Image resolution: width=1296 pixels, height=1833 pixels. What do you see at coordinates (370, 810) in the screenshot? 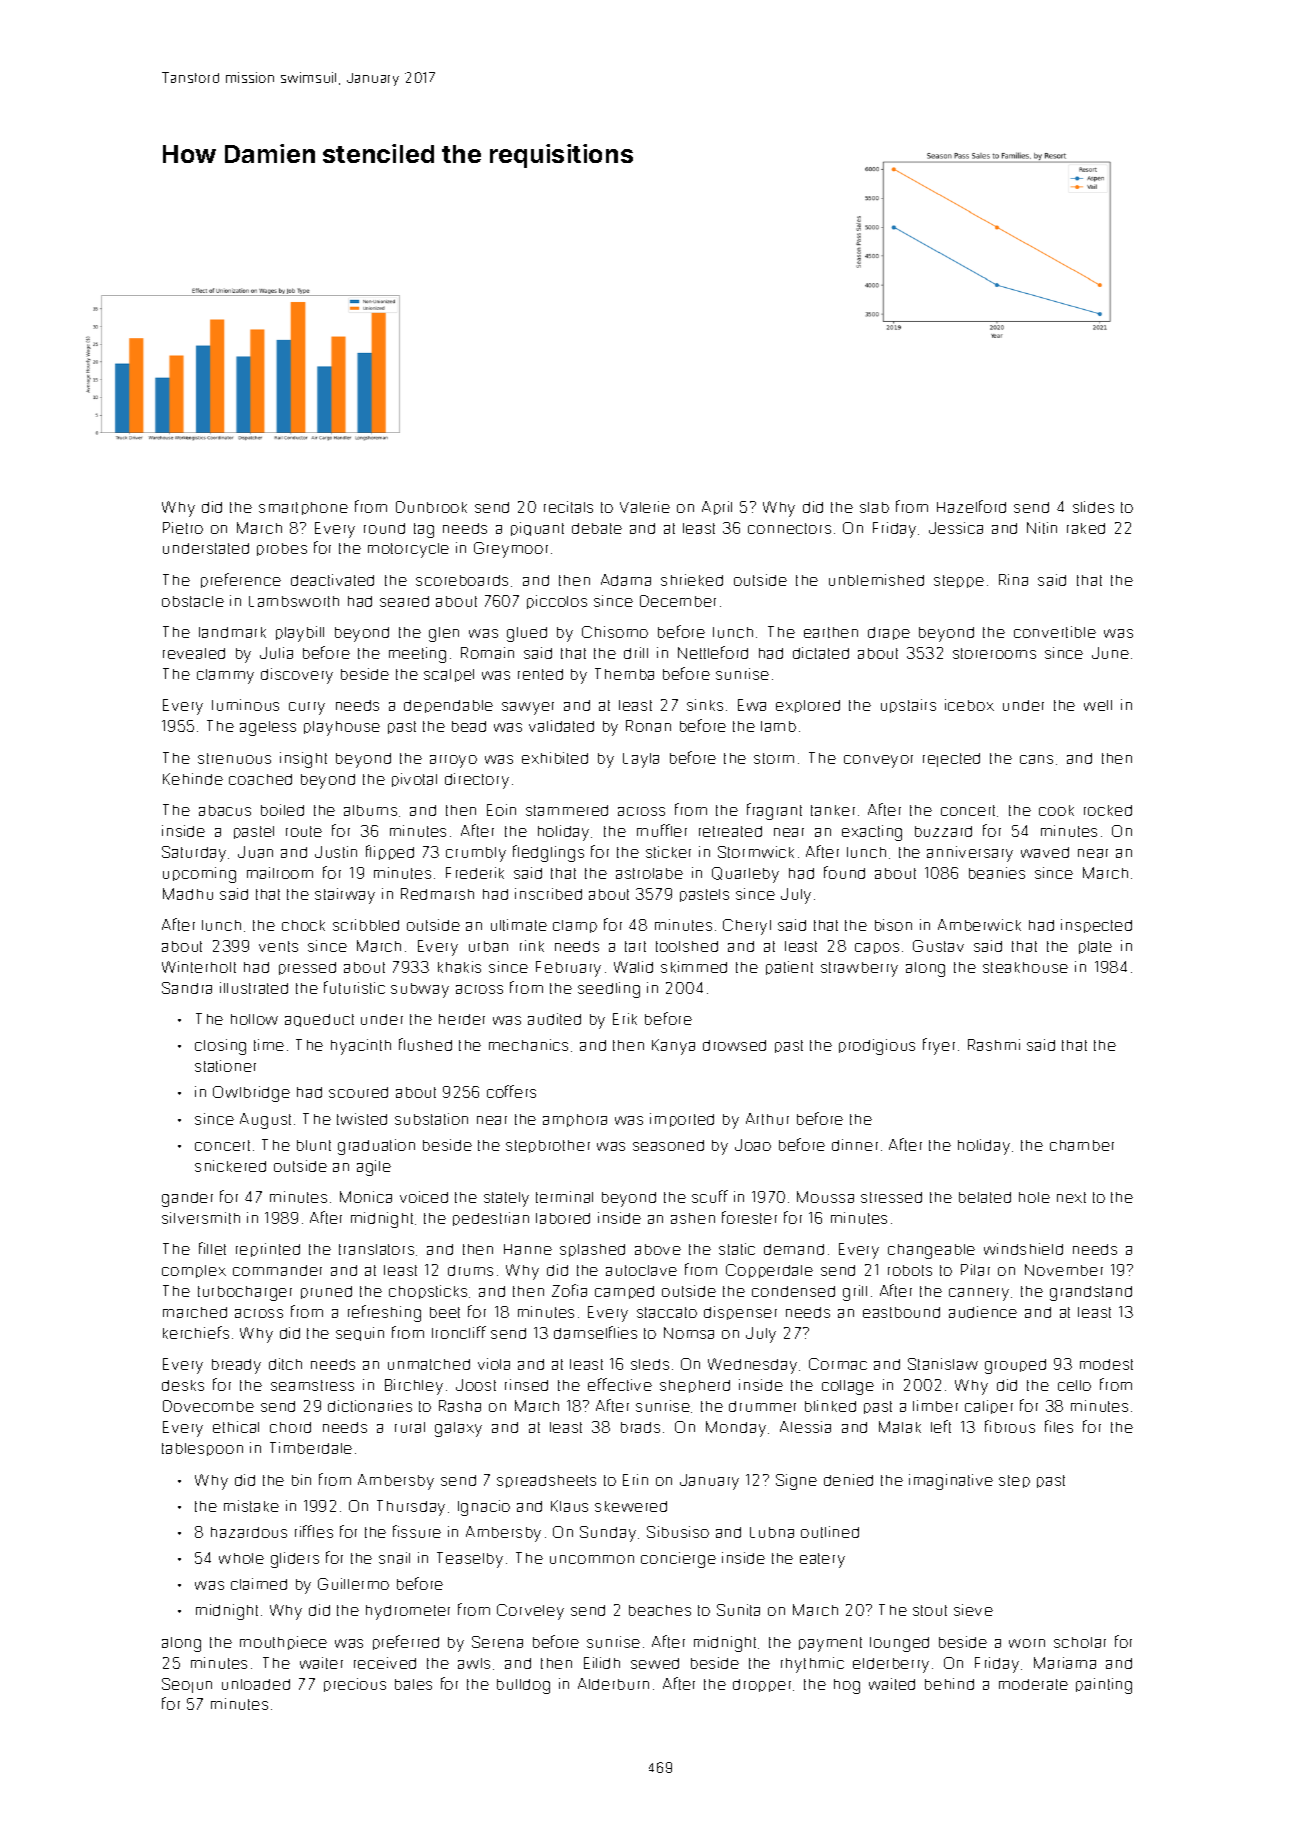
I see `albums` at bounding box center [370, 810].
